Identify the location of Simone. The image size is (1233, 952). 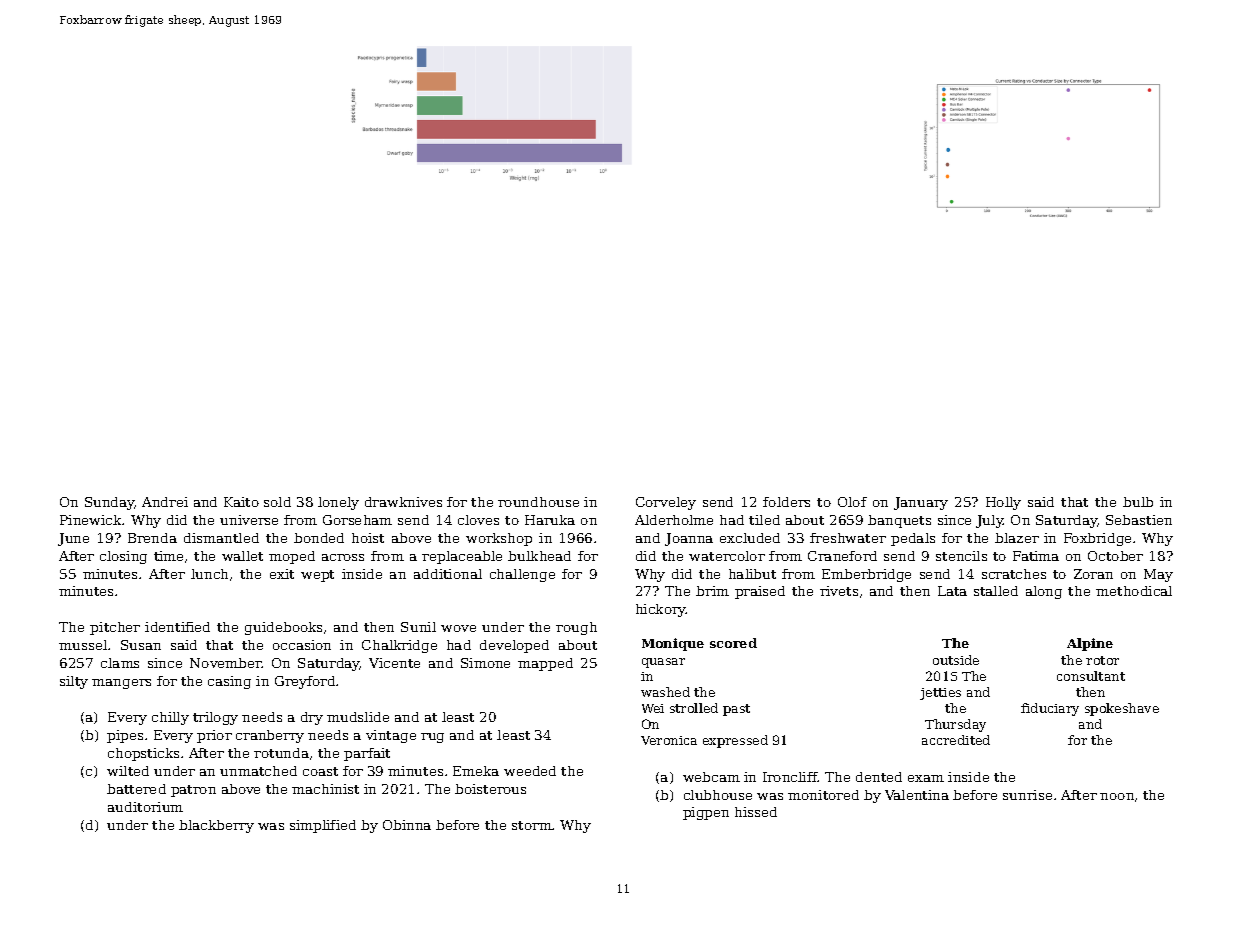
(485, 663).
